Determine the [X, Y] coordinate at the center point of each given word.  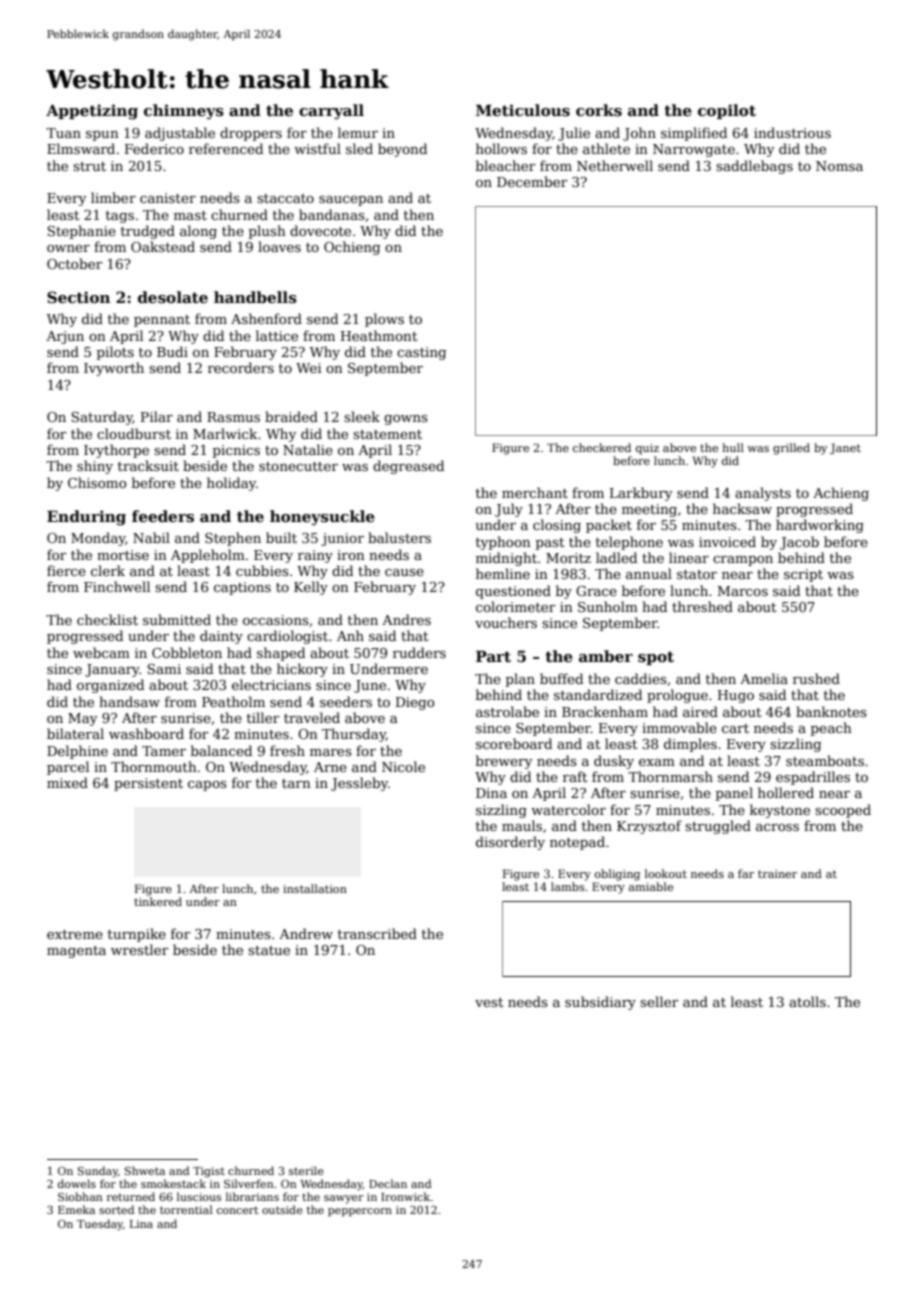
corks [599, 110]
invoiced [727, 541]
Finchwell [117, 586]
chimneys [184, 112]
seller [659, 1001]
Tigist [209, 1172]
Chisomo [97, 482]
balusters [399, 537]
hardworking [820, 526]
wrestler [140, 949]
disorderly [510, 843]
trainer [777, 874]
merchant [535, 492]
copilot [727, 111]
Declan [388, 1183]
